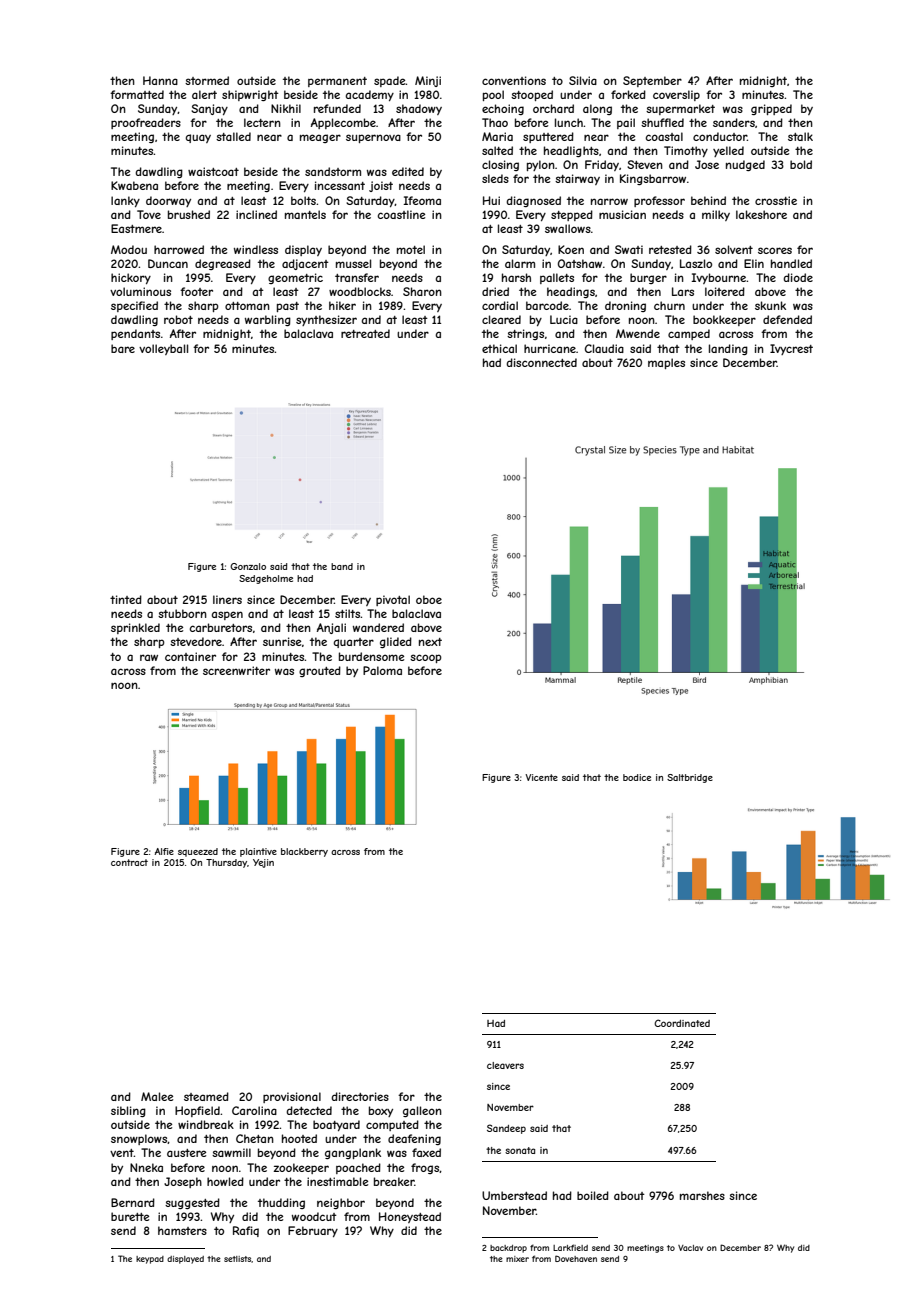  What do you see at coordinates (728, 349) in the document?
I see `landing` at bounding box center [728, 349].
